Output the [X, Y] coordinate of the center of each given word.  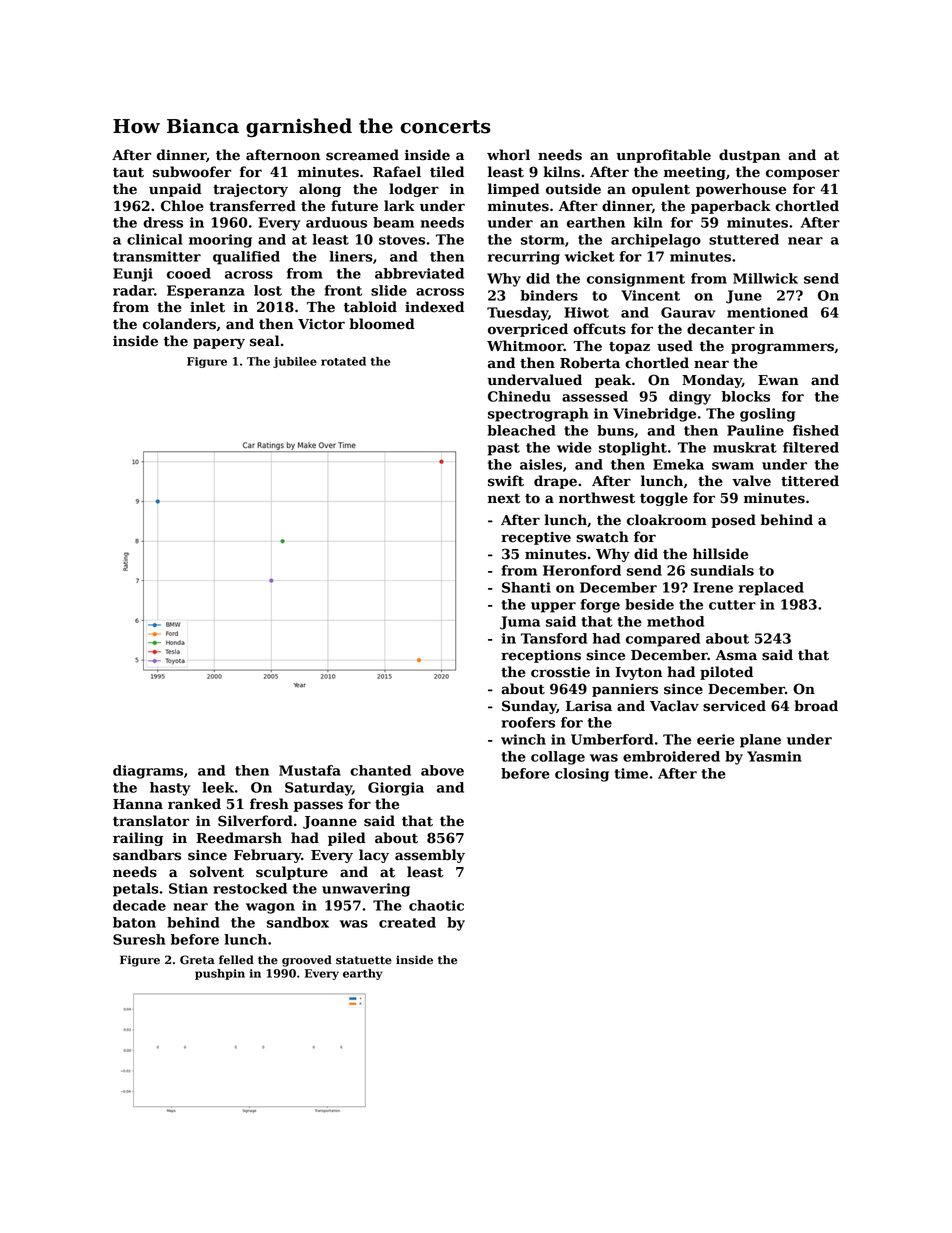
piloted [726, 673]
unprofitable [663, 156]
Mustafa [310, 770]
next [504, 499]
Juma [520, 623]
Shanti [526, 587]
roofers [528, 722]
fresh [269, 804]
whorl [508, 155]
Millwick [765, 278]
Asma [736, 655]
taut [128, 173]
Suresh [139, 939]
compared [663, 640]
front [343, 290]
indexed [434, 307]
